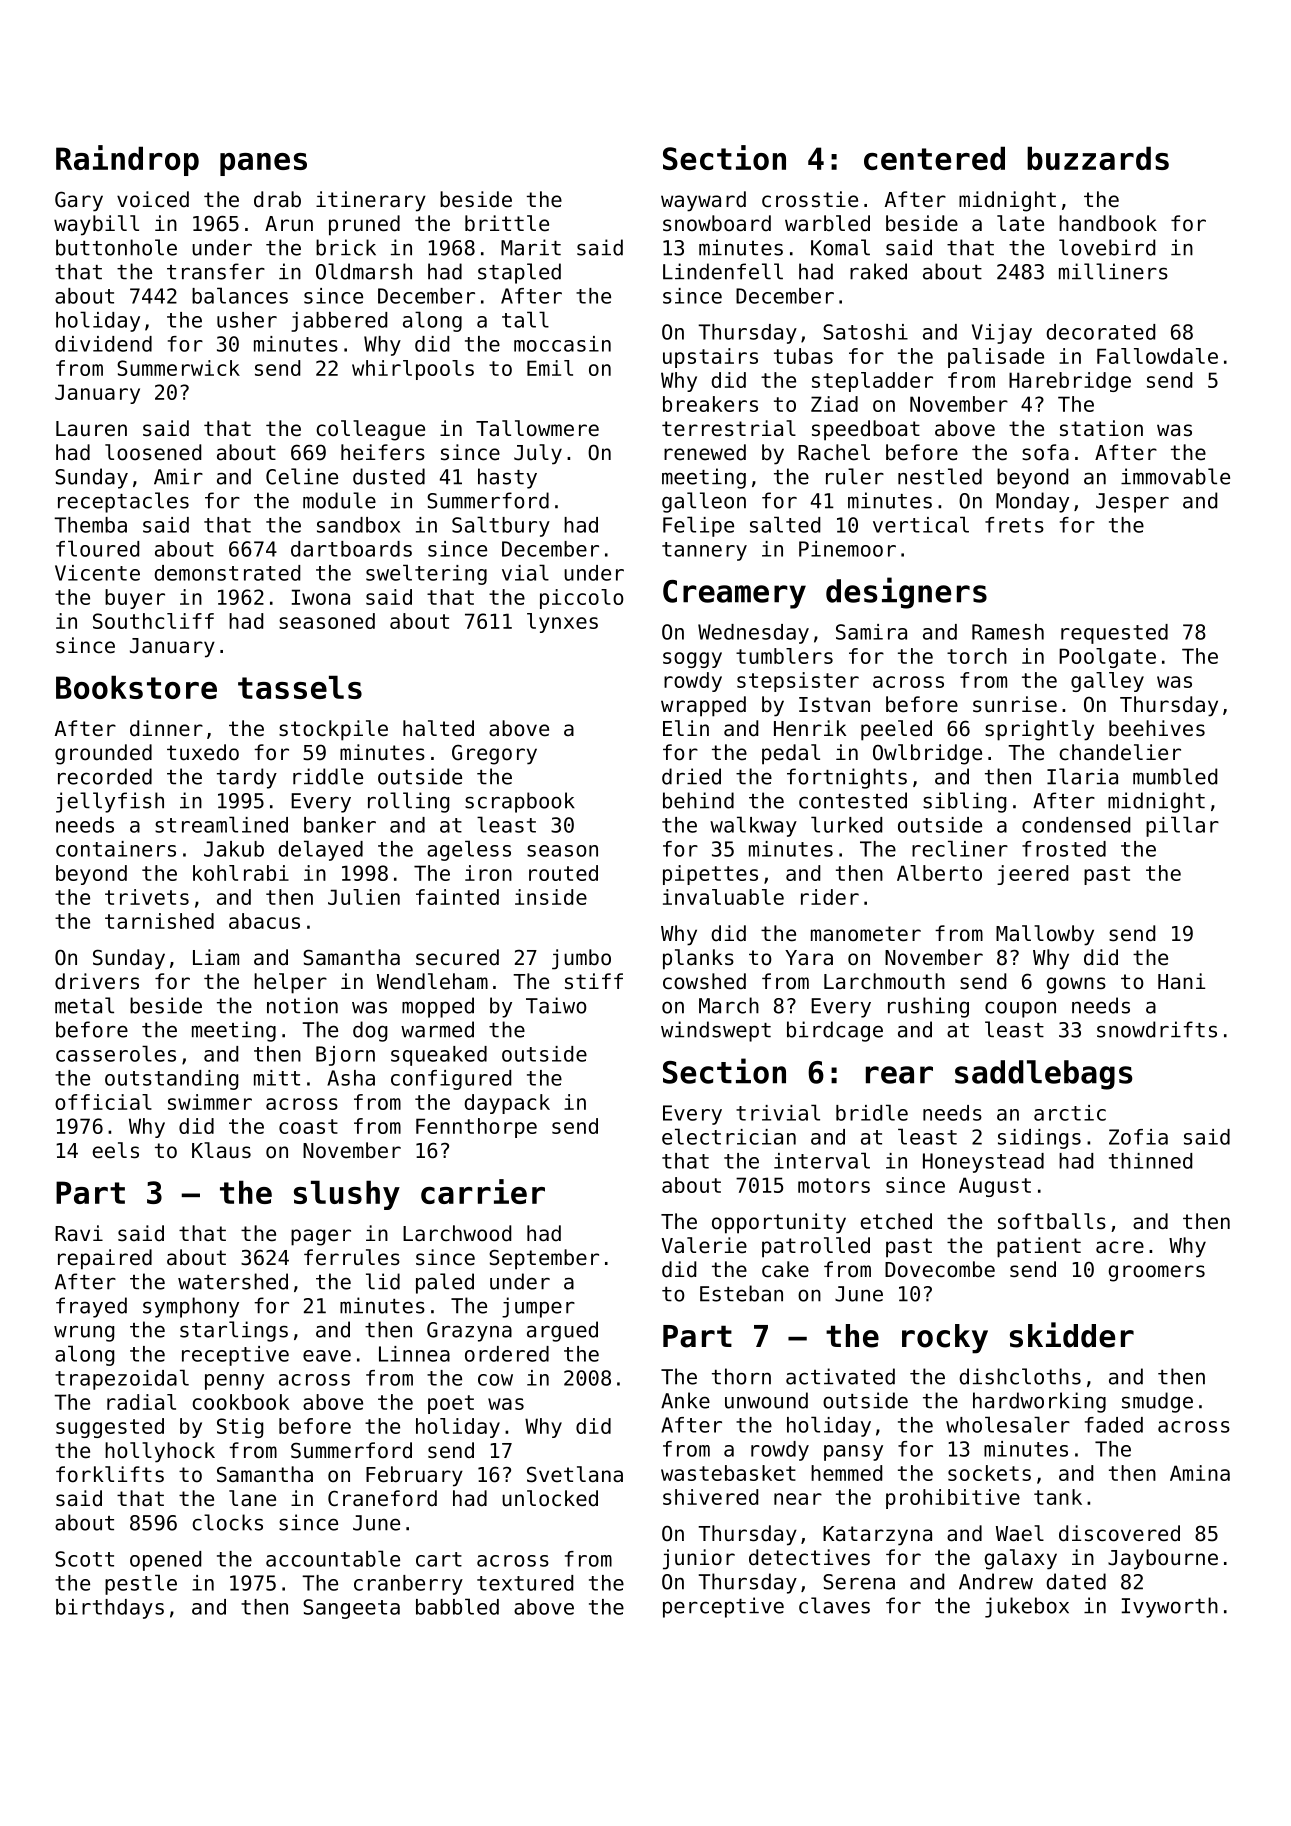  What do you see at coordinates (834, 1605) in the screenshot?
I see `claves` at bounding box center [834, 1605].
